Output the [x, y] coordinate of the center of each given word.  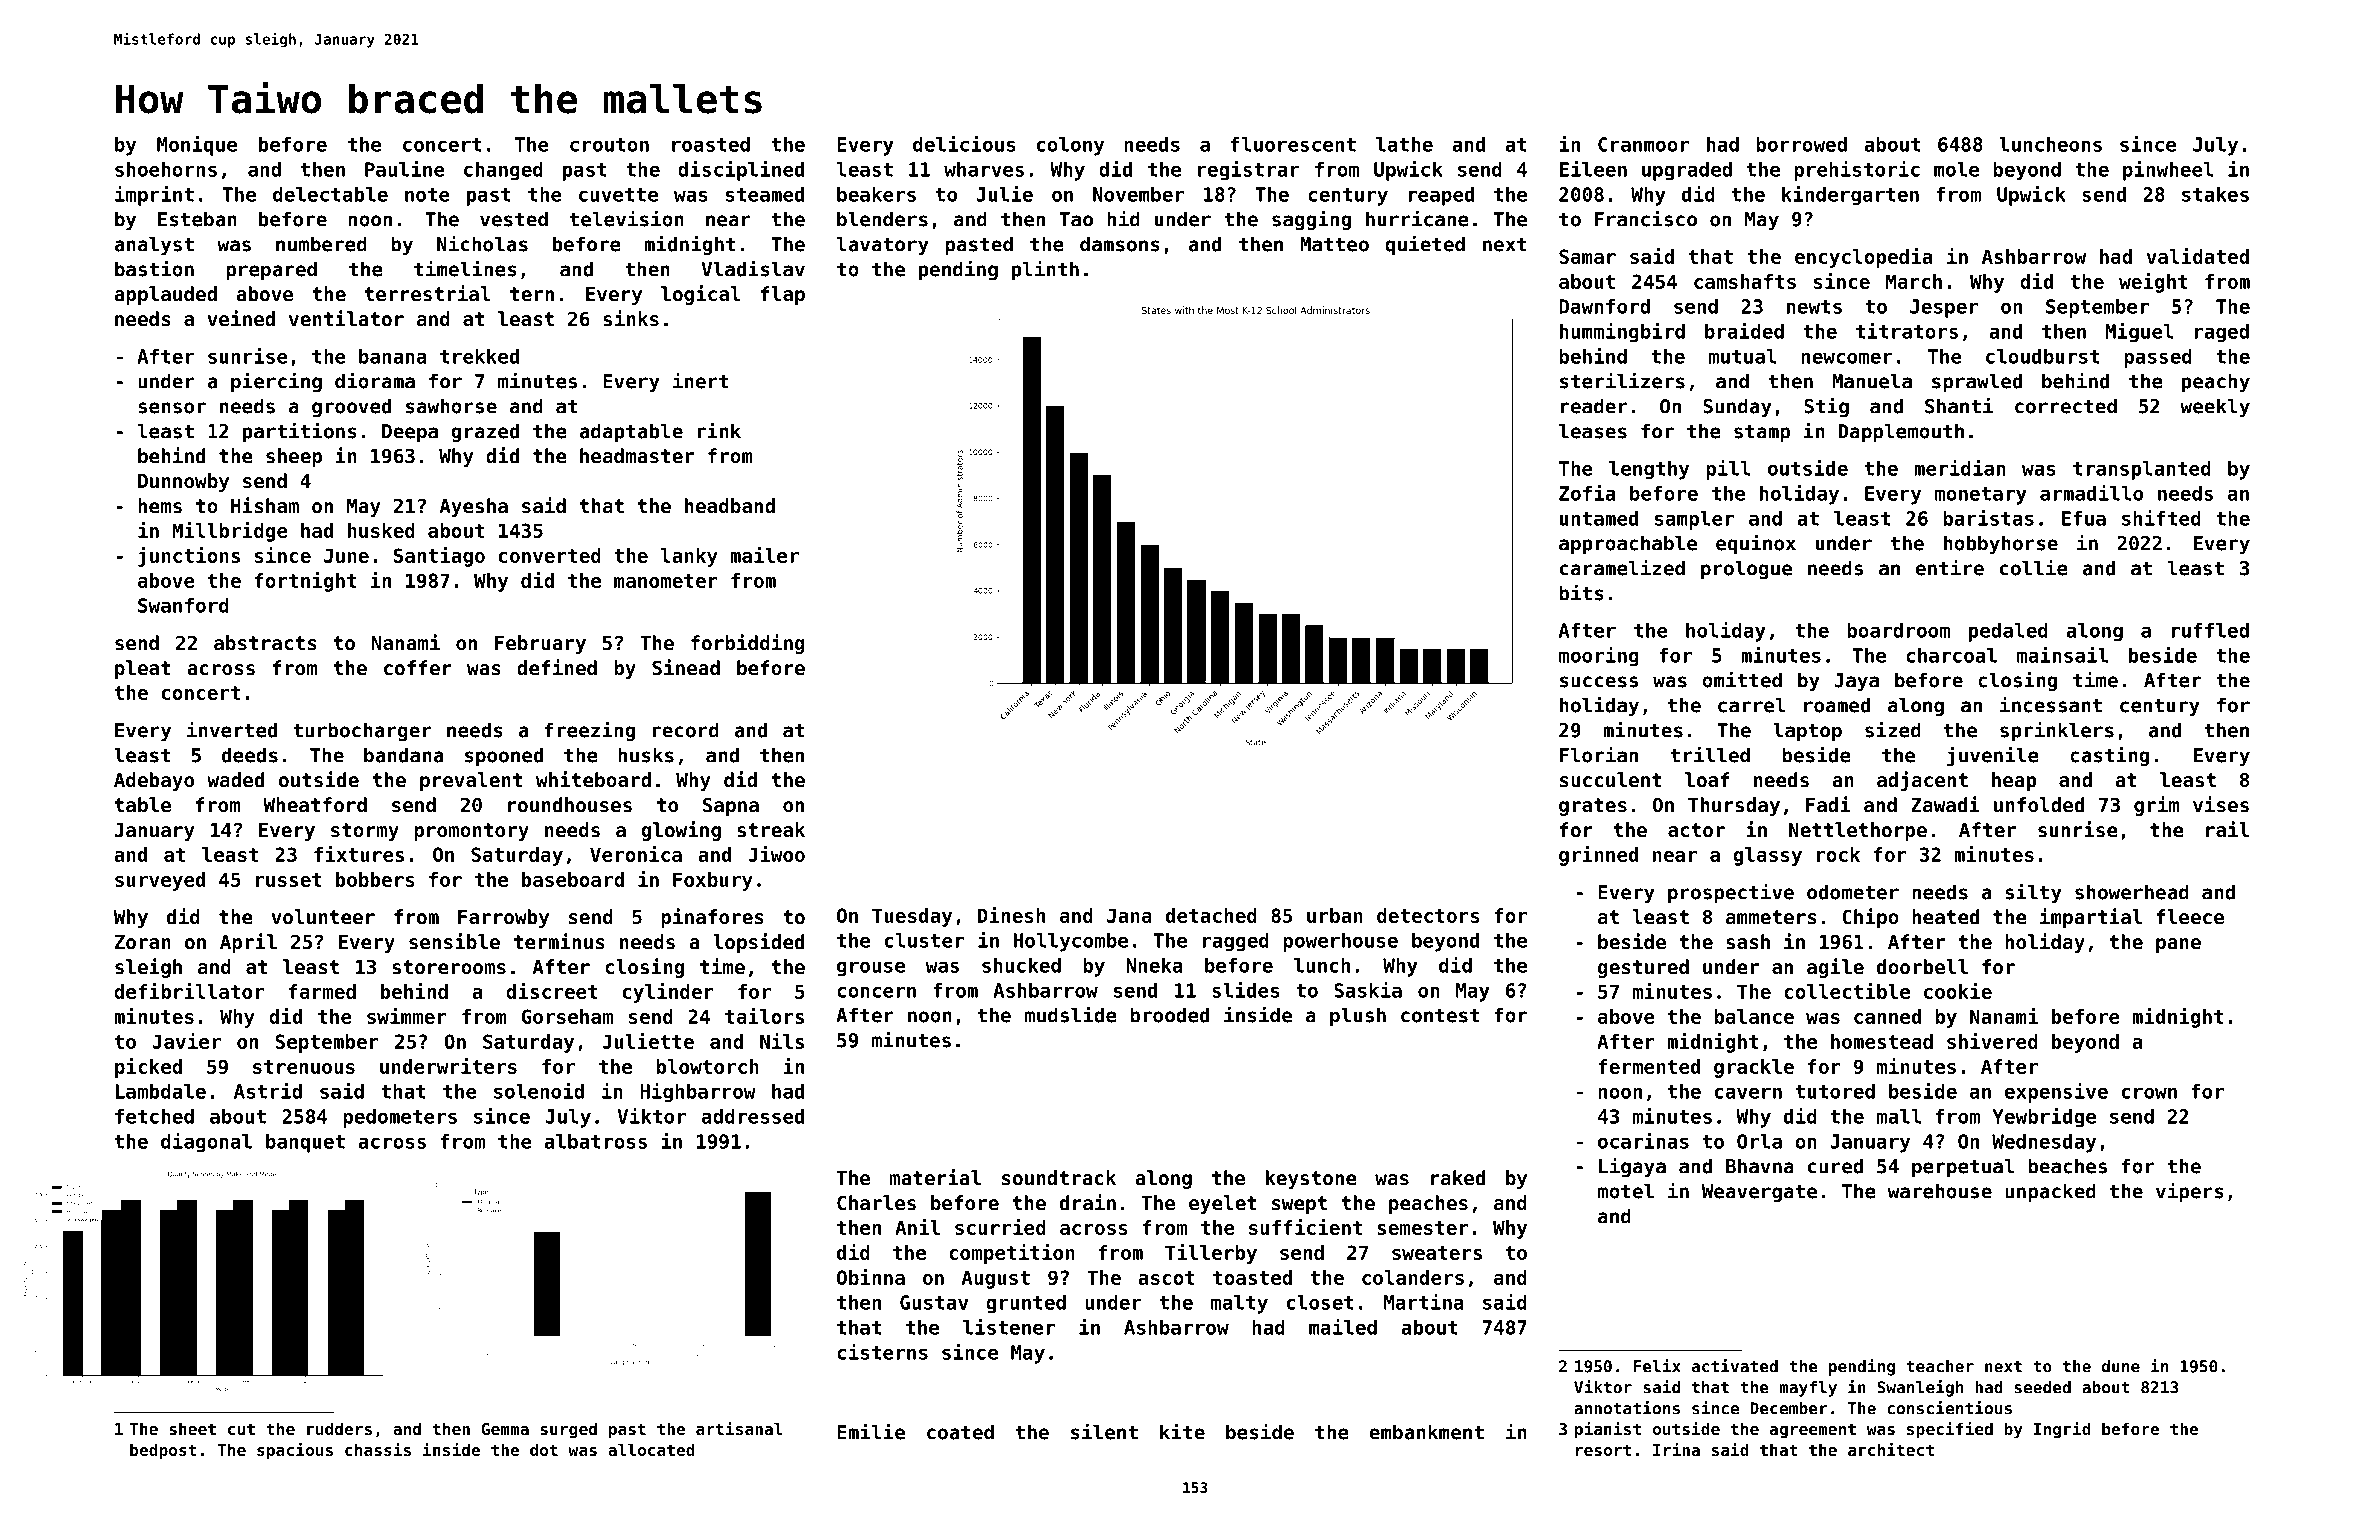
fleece [2190, 917]
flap [783, 295]
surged [568, 1430]
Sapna [731, 806]
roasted [711, 144]
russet [289, 880]
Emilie [871, 1431]
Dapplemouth [1901, 433]
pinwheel [2168, 171]
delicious [964, 144]
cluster [924, 940]
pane [2178, 945]
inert [701, 380]
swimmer [407, 1016]
